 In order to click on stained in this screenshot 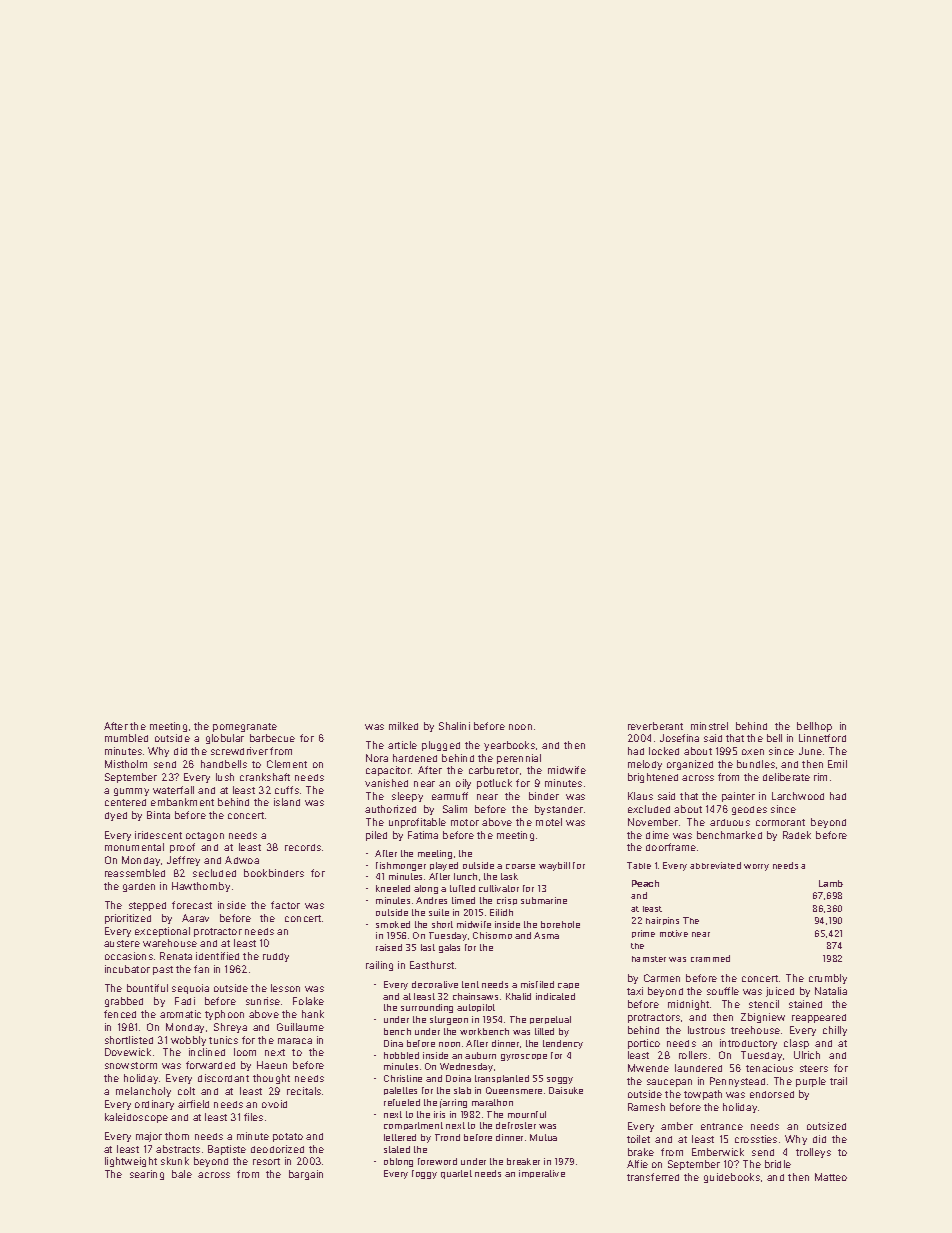, I will do `click(805, 1004)`.
